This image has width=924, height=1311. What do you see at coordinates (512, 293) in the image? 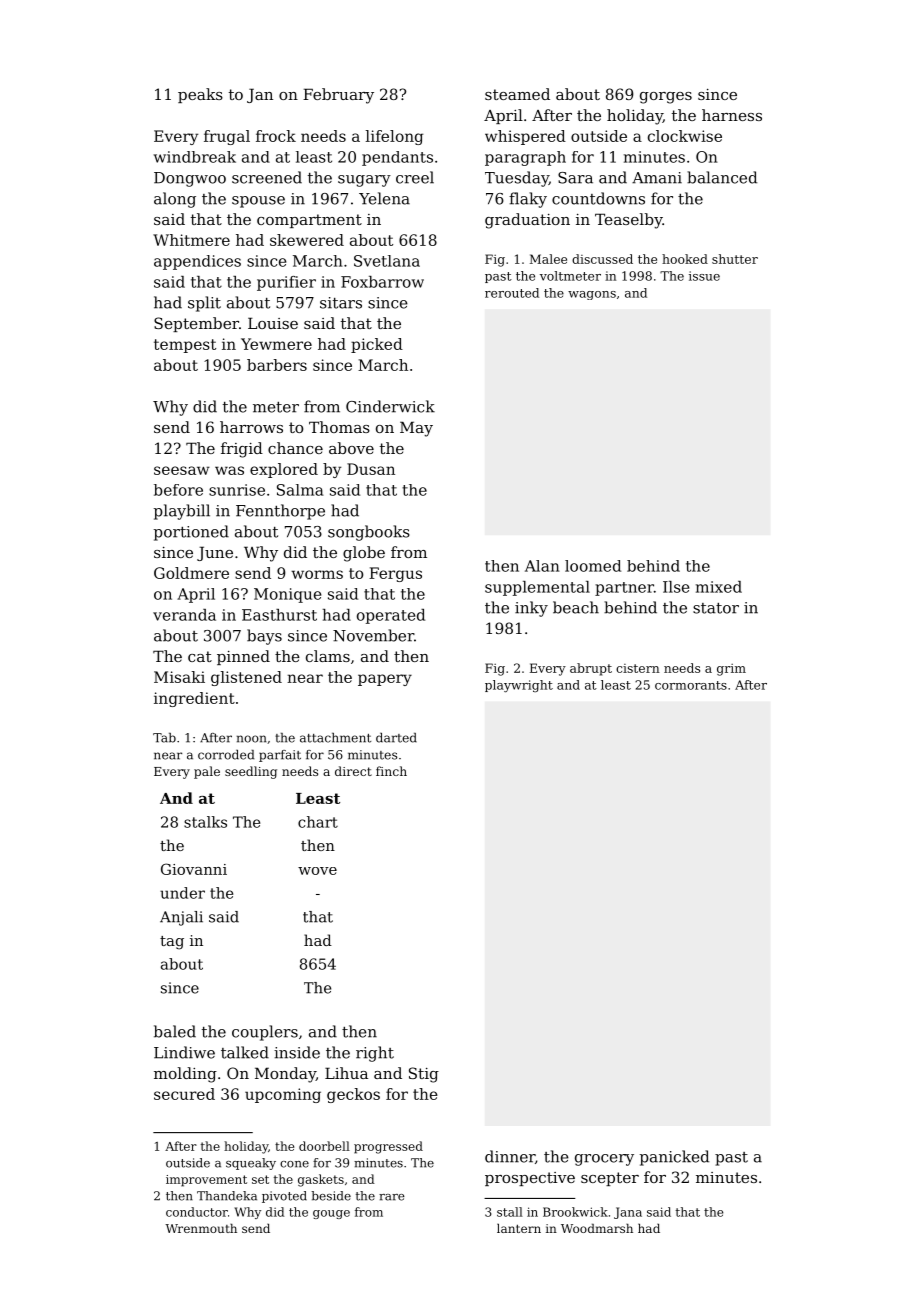
I see `rerouted` at bounding box center [512, 293].
